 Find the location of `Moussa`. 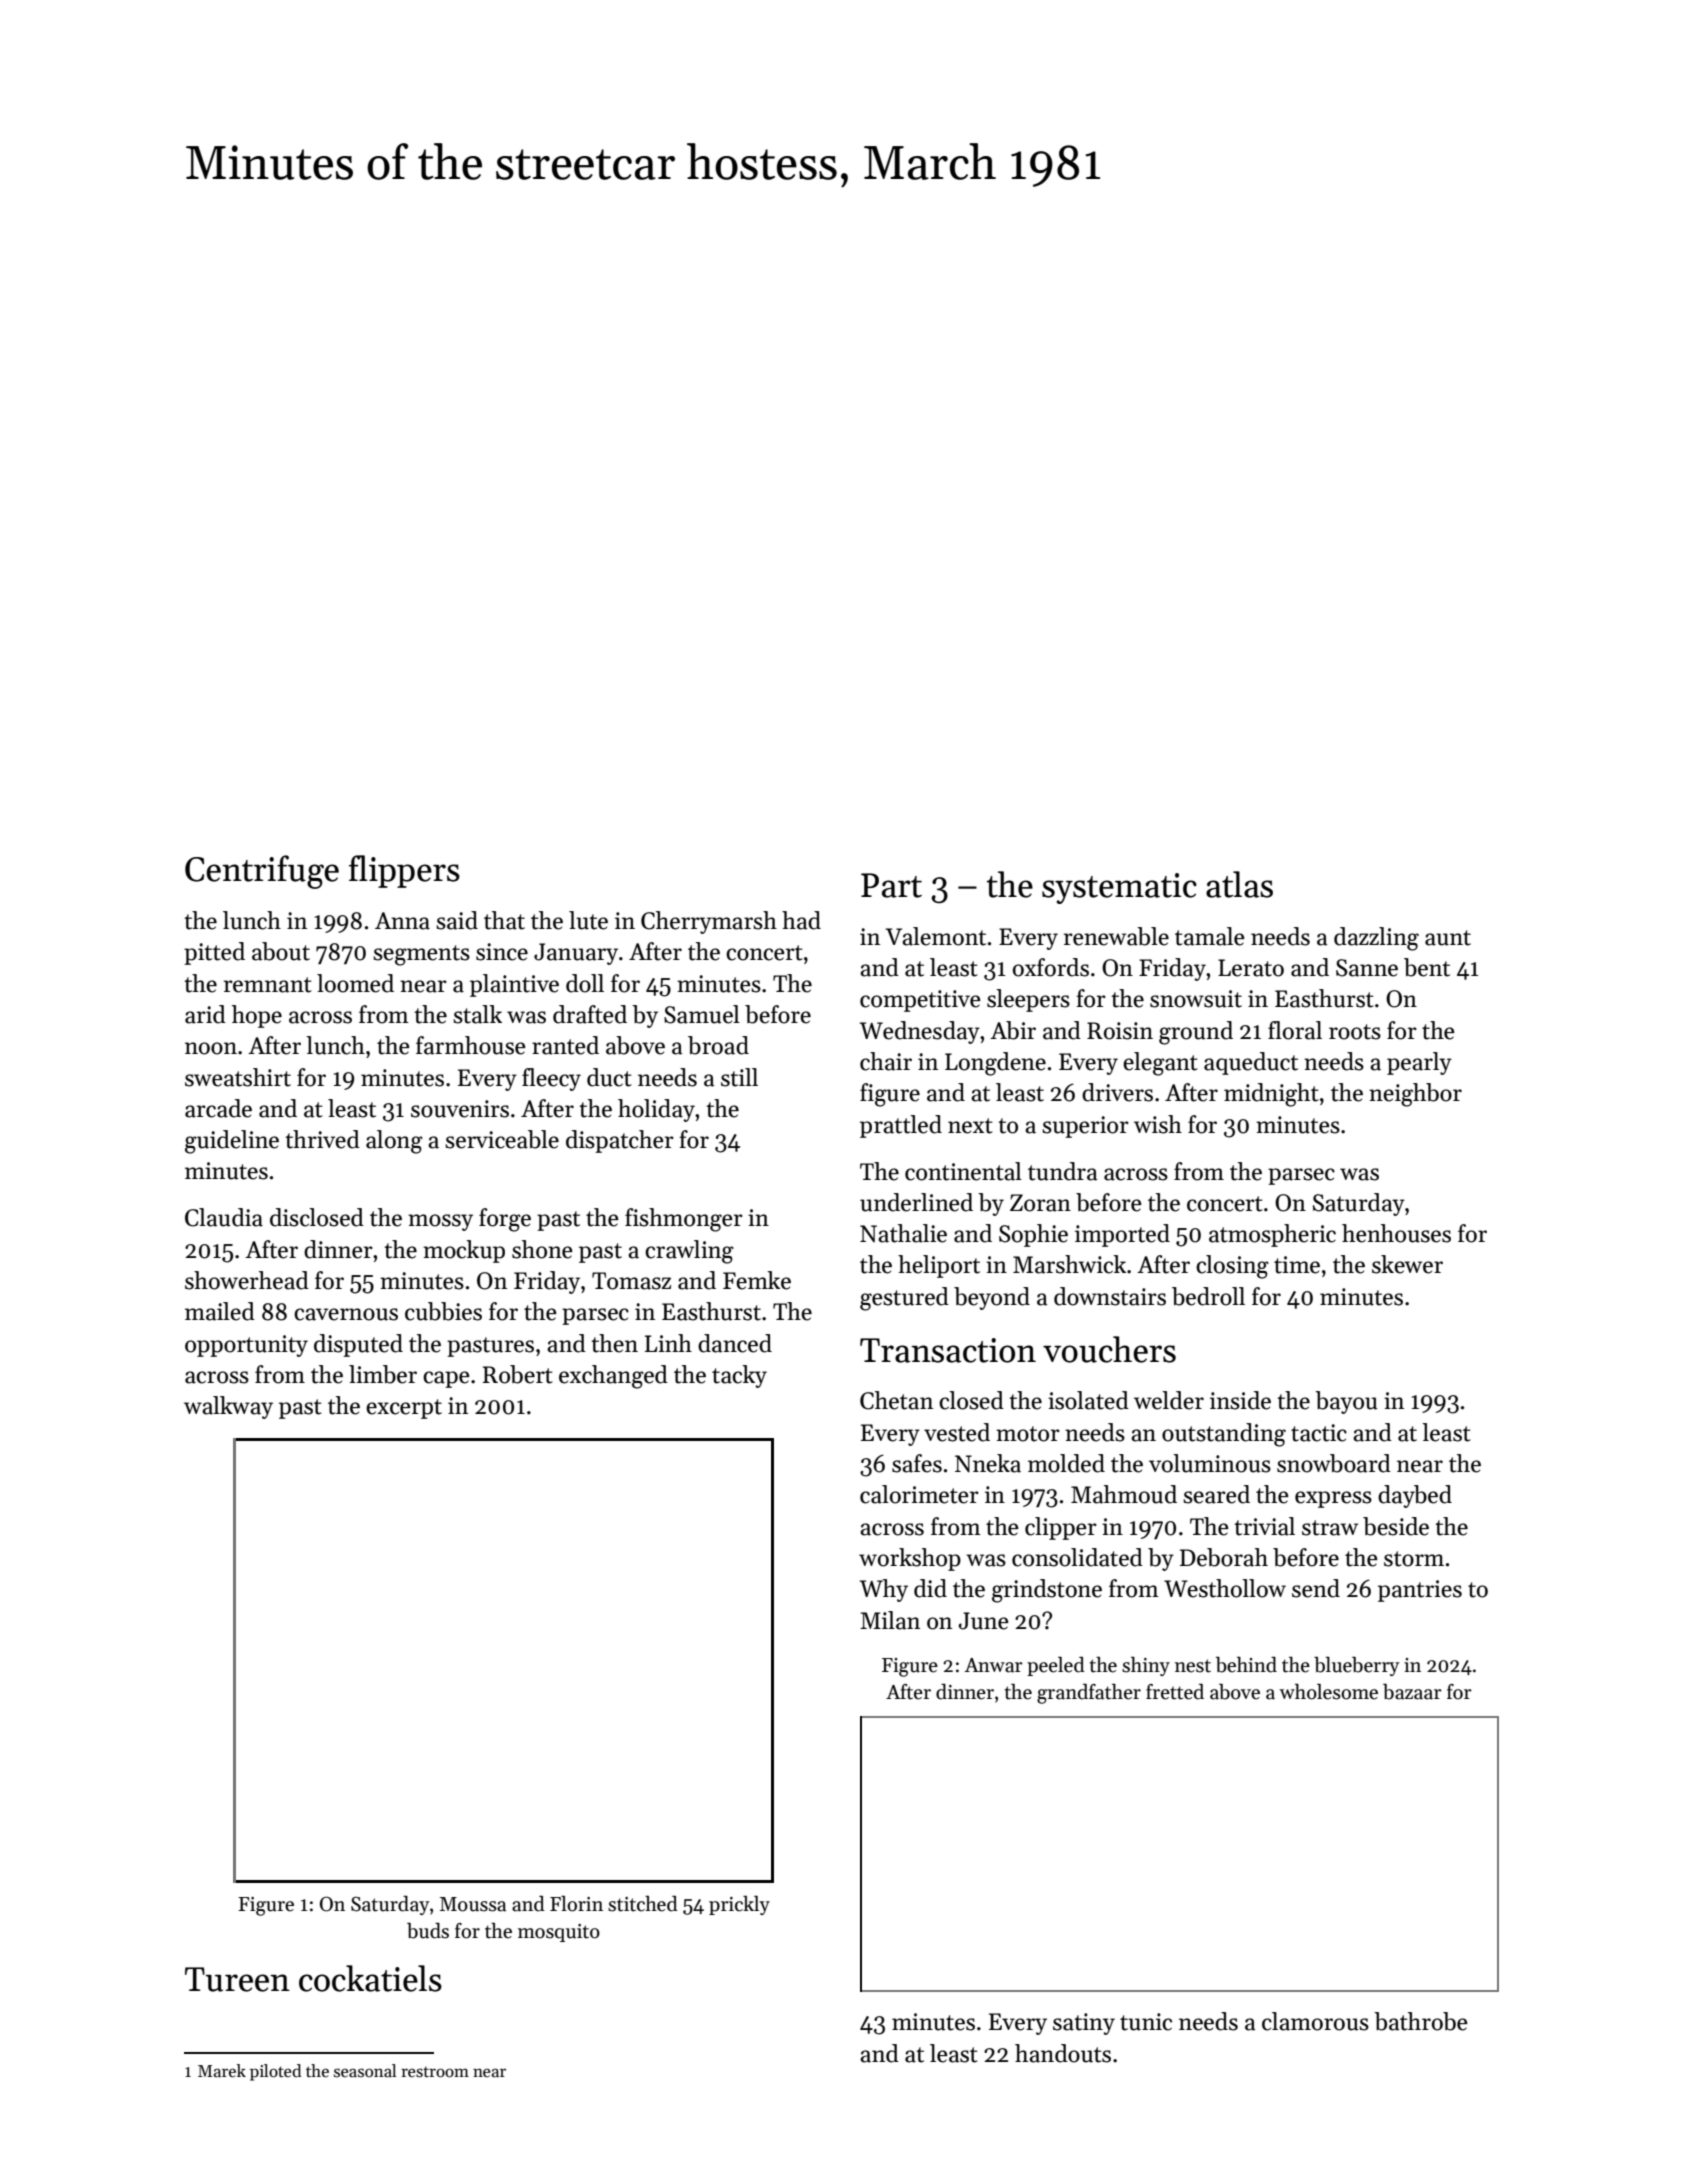

Moussa is located at coordinates (473, 1904).
